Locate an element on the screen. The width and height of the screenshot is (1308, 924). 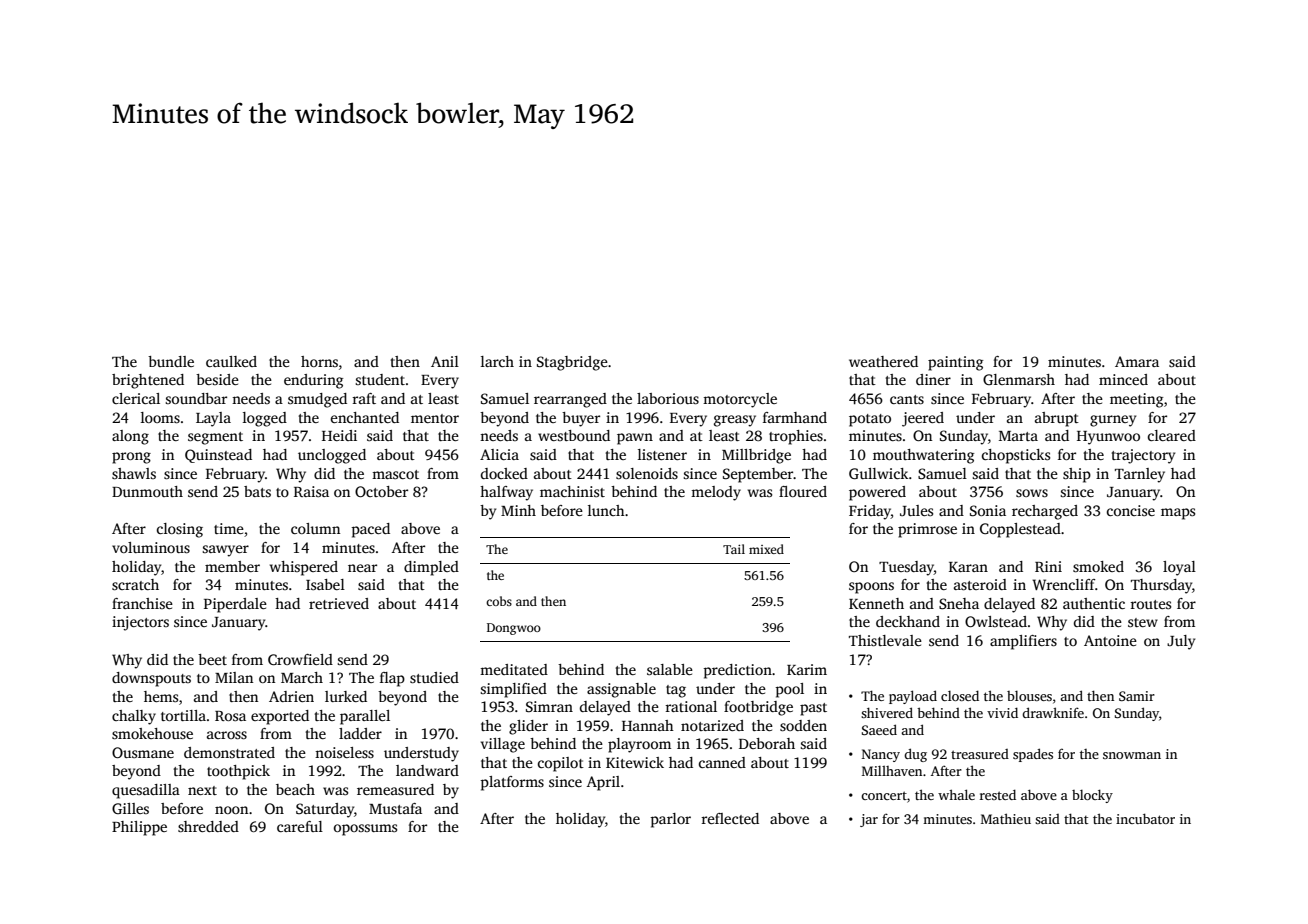
Amara is located at coordinates (1137, 361).
